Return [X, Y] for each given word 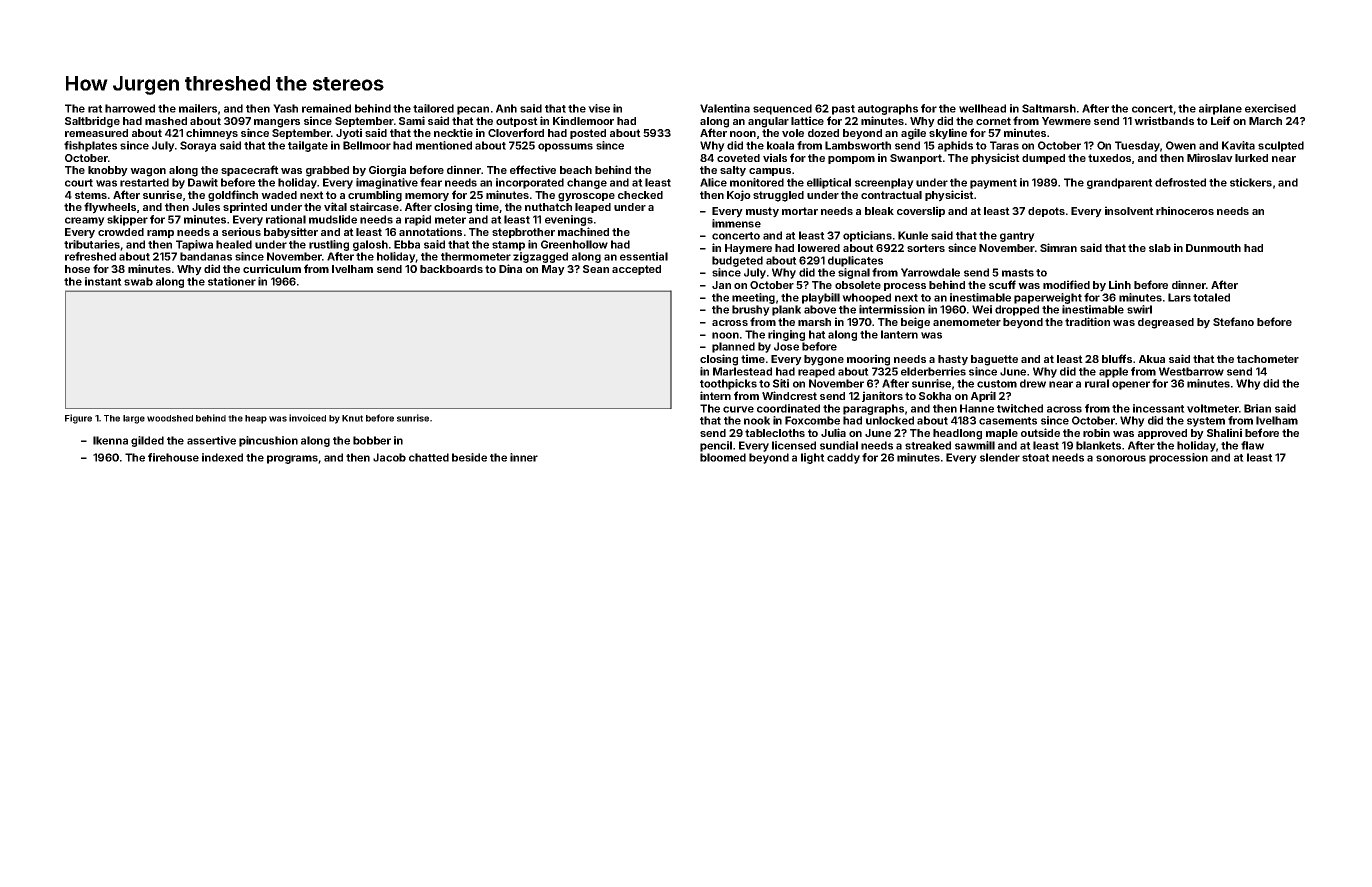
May [553, 270]
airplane [1220, 109]
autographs [888, 109]
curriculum [272, 268]
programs [292, 459]
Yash [285, 108]
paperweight [1048, 298]
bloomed [723, 457]
